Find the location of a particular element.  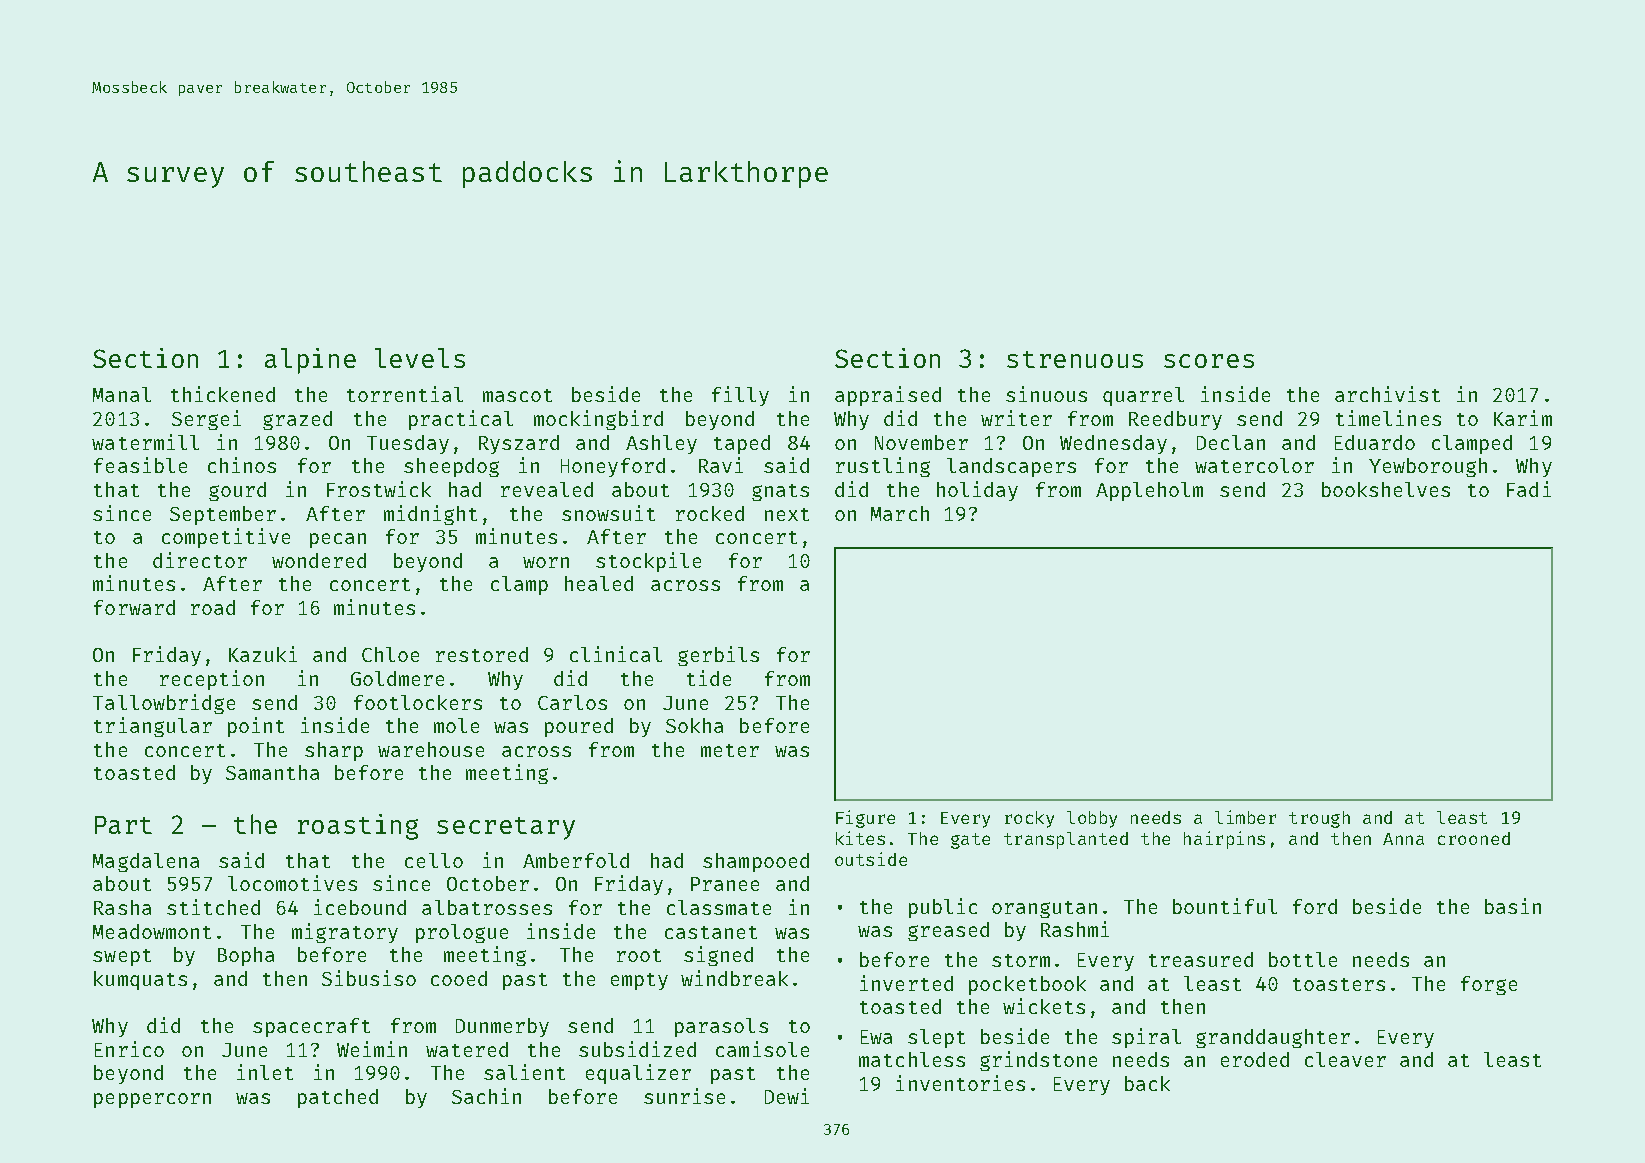

basin is located at coordinates (1513, 906).
